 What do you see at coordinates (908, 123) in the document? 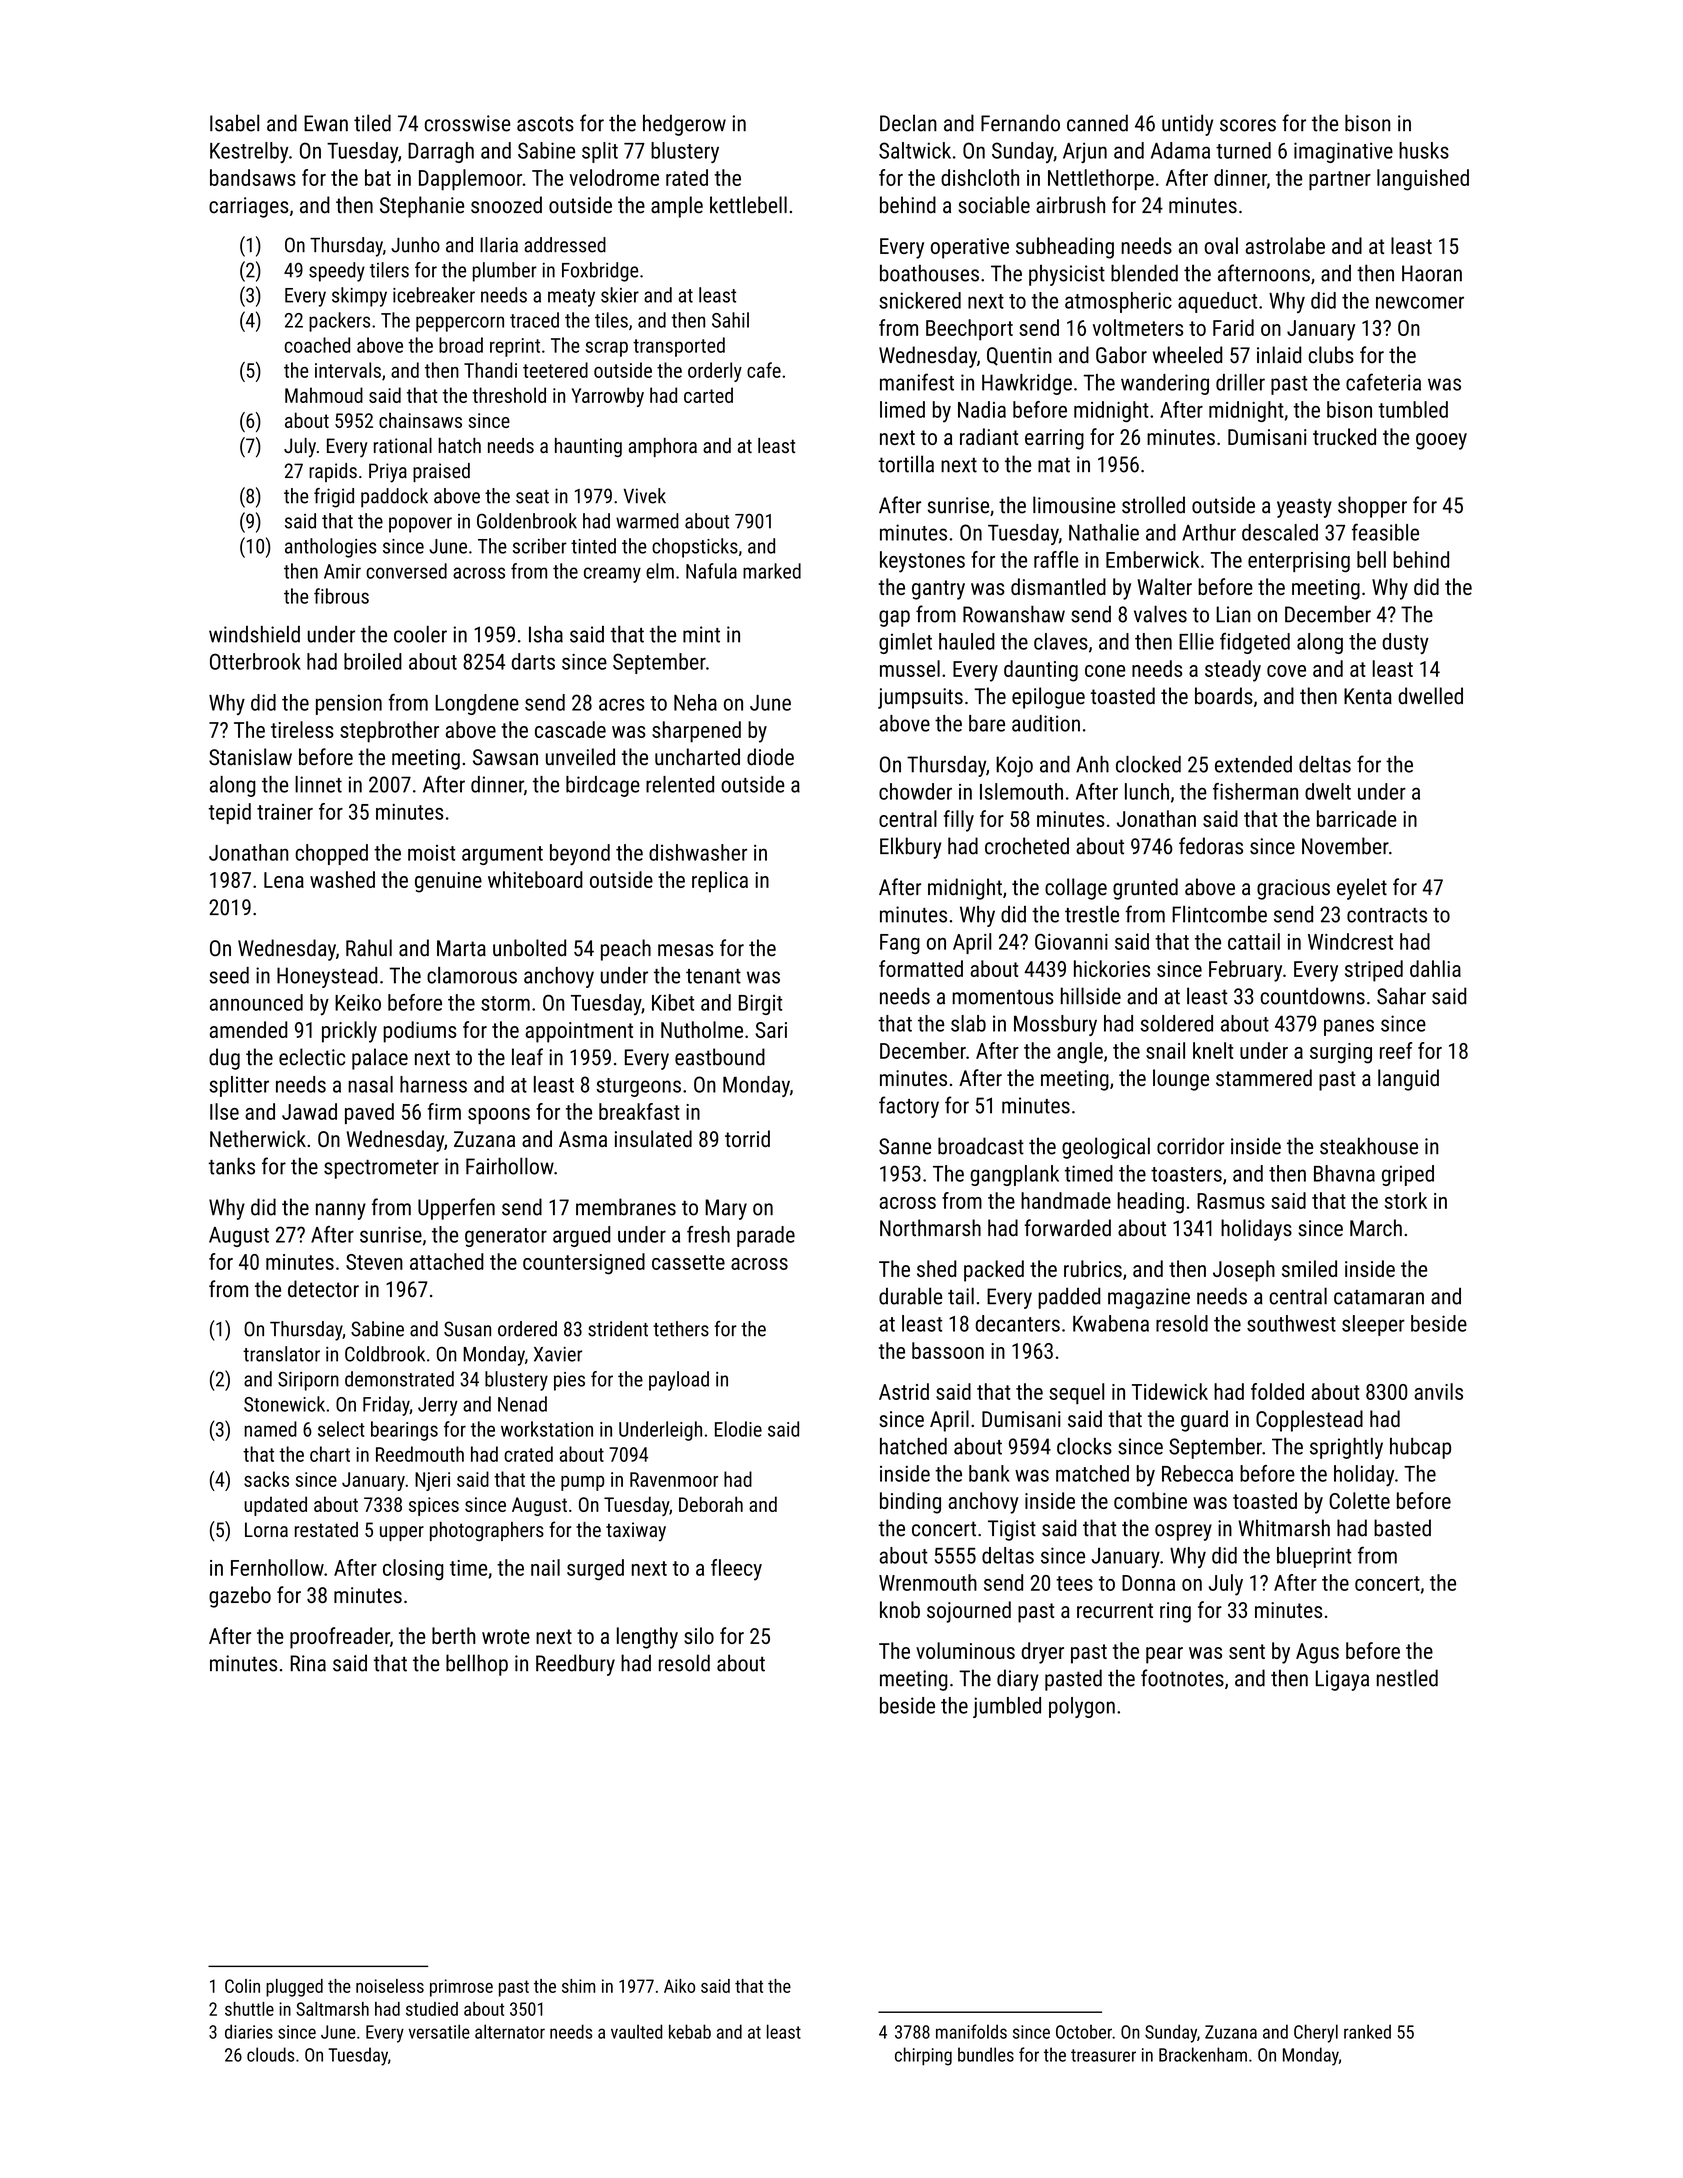
I see `Declan` at bounding box center [908, 123].
